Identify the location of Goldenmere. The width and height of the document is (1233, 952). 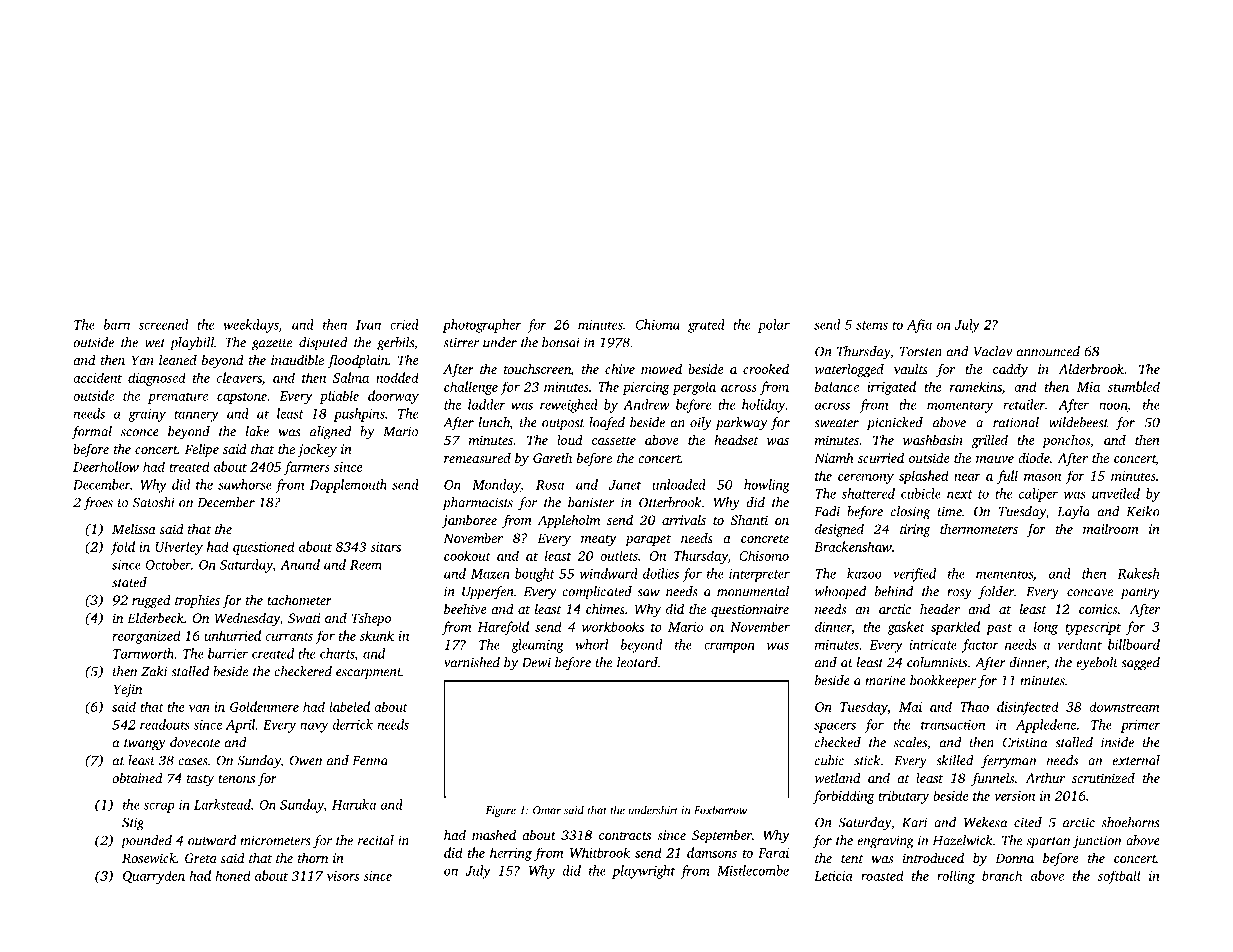
(264, 706).
